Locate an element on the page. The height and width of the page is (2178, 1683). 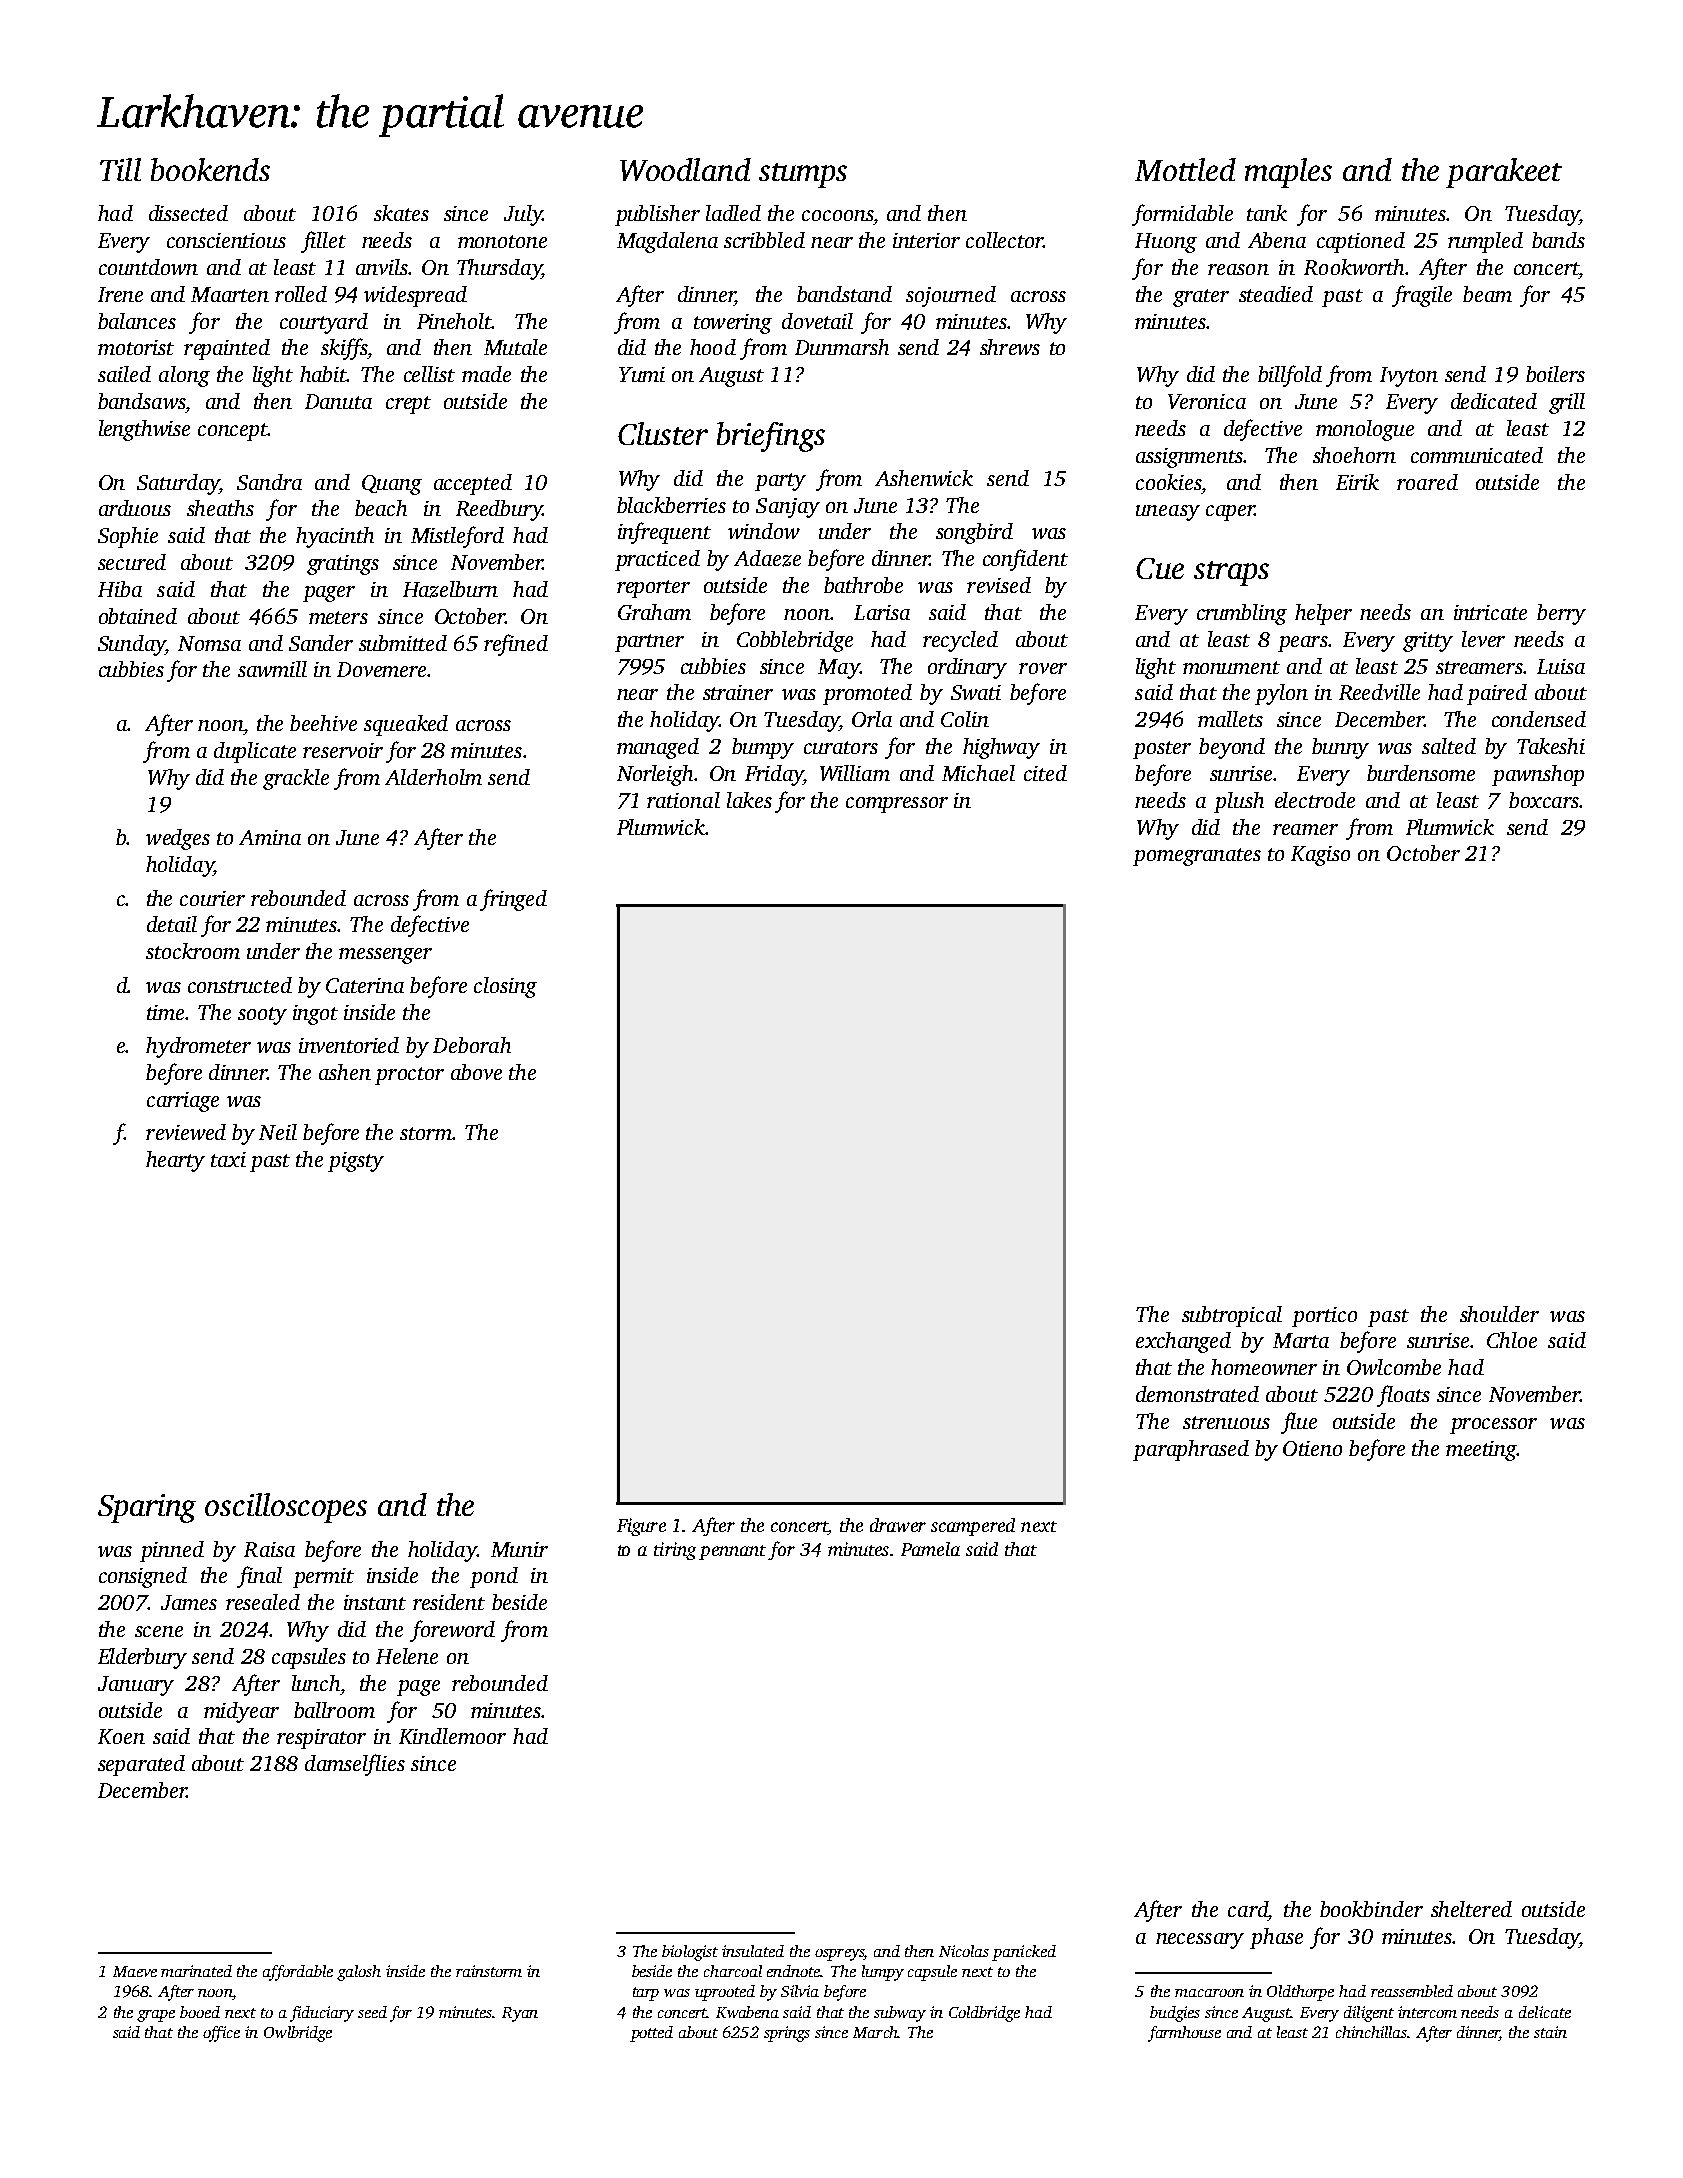
pigsty is located at coordinates (356, 1162).
